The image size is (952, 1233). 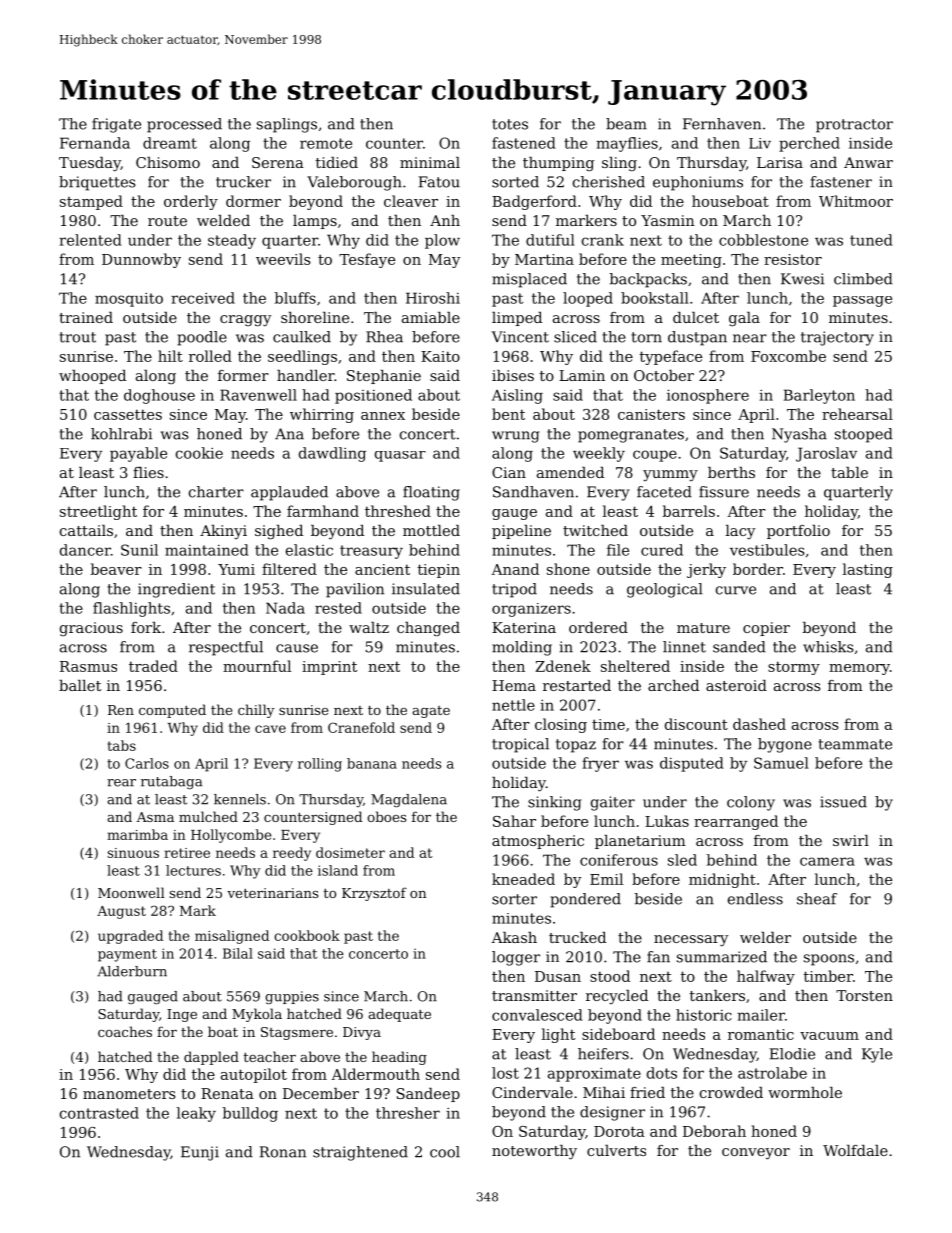 What do you see at coordinates (200, 1153) in the screenshot?
I see `Eunji` at bounding box center [200, 1153].
